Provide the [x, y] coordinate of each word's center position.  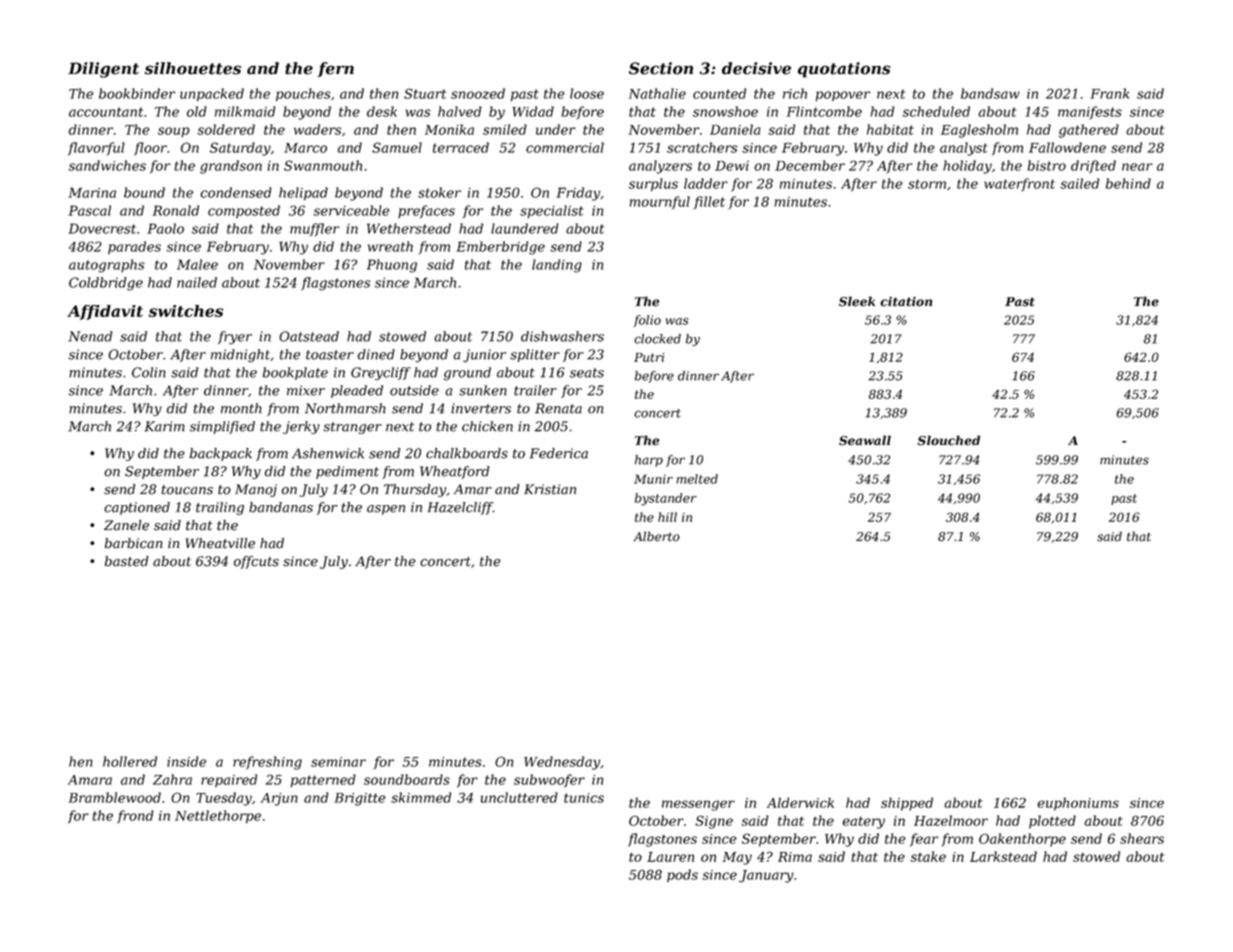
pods [682, 875]
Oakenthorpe [1022, 840]
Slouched [949, 440]
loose [587, 93]
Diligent [103, 70]
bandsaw [990, 93]
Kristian [550, 489]
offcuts [256, 562]
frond [135, 817]
